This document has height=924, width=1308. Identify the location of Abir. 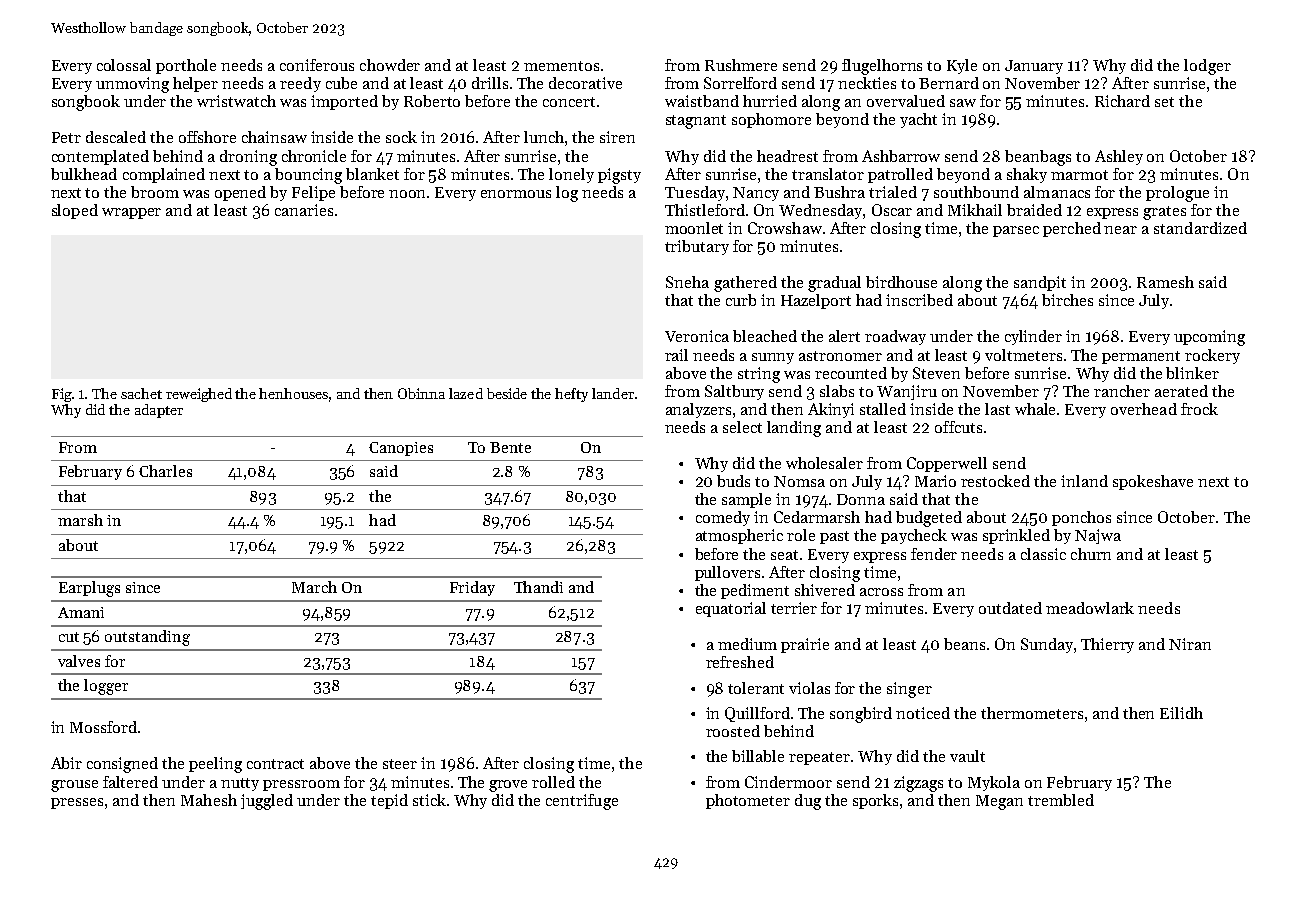
(66, 763).
